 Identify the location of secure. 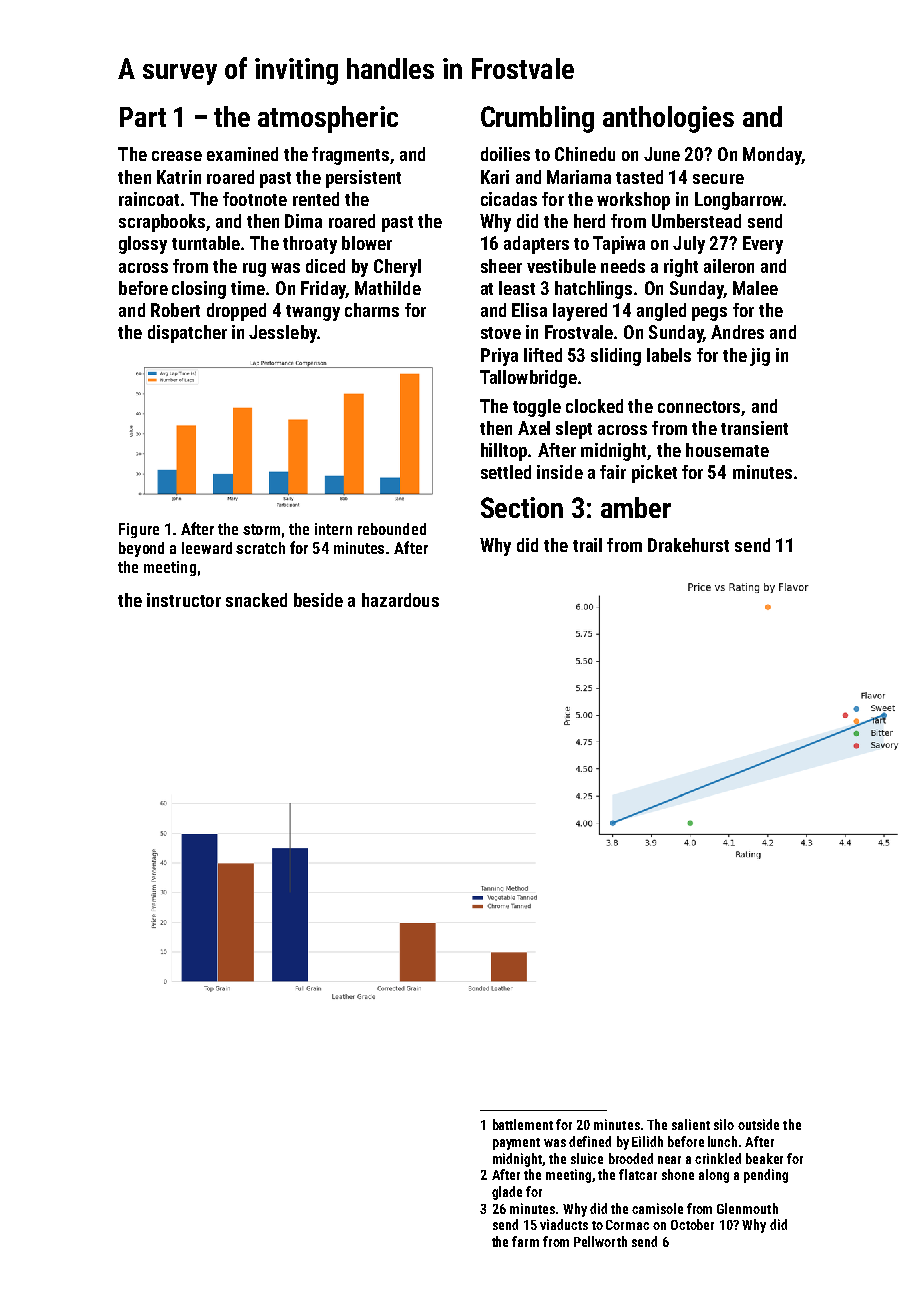
(718, 179).
